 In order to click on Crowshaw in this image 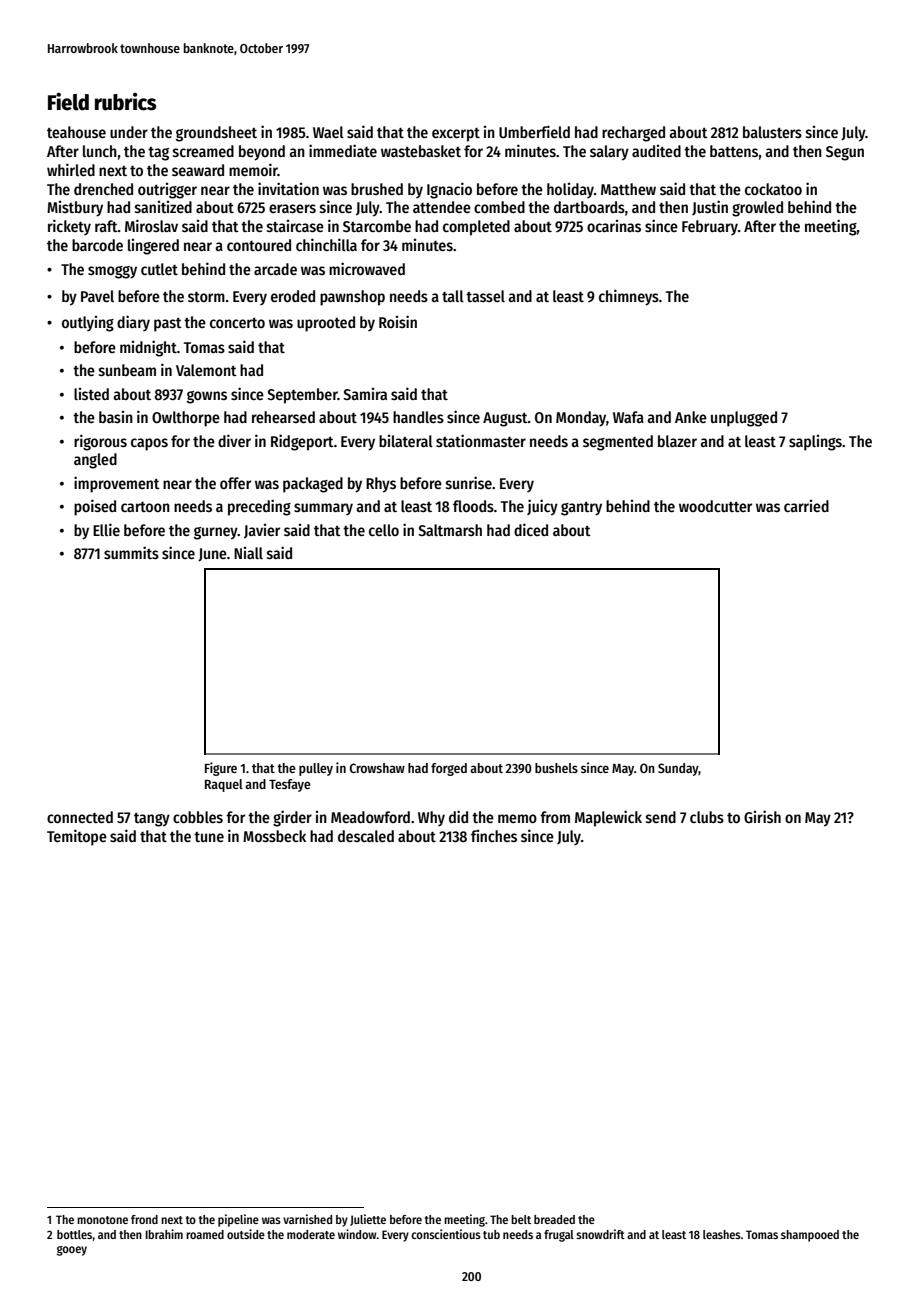, I will do `click(377, 768)`.
